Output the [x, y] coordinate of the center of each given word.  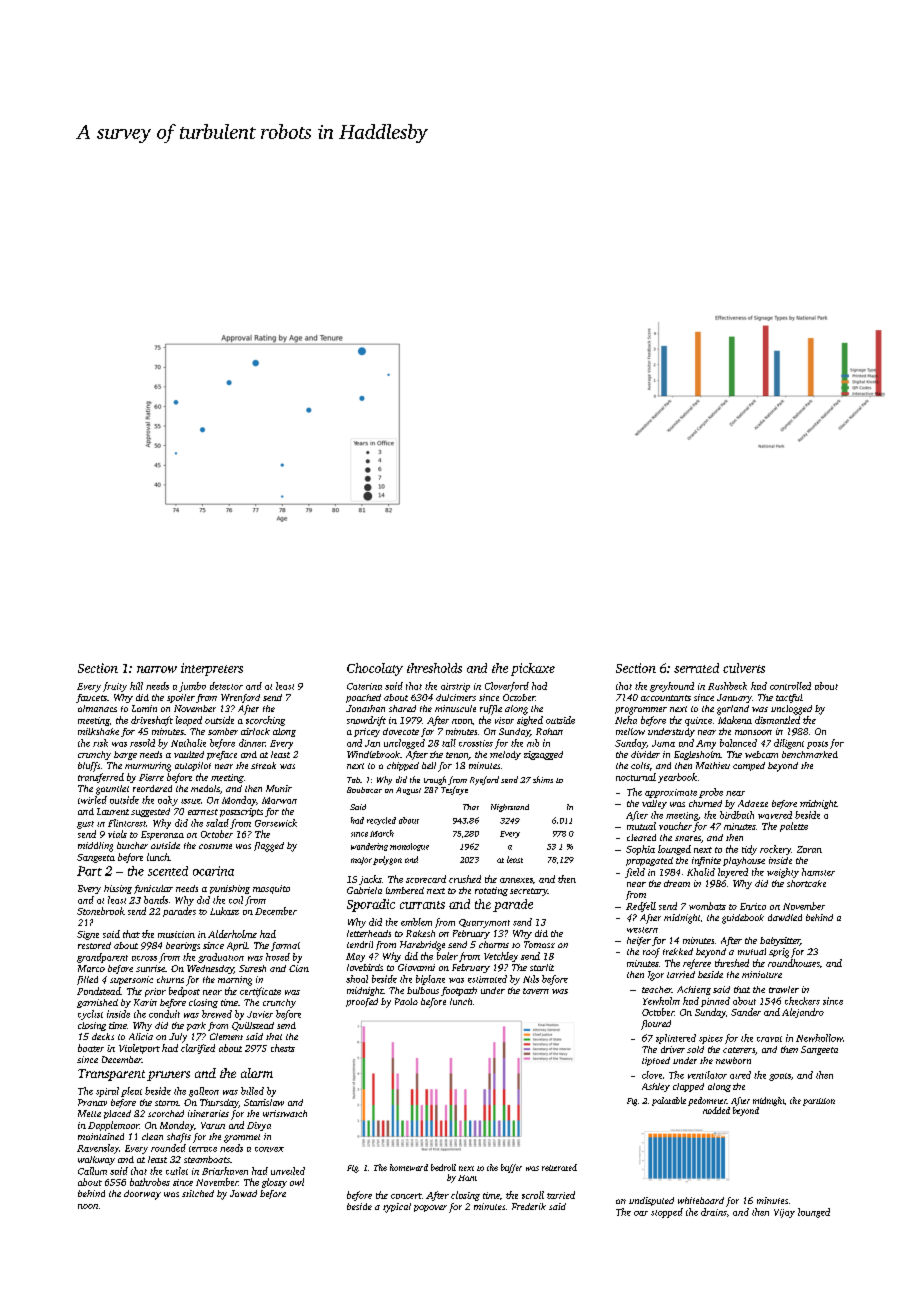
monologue [409, 847]
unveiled [288, 1171]
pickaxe [533, 669]
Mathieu [713, 765]
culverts [744, 668]
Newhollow [819, 1038]
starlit [542, 967]
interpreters [212, 669]
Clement [226, 1036]
